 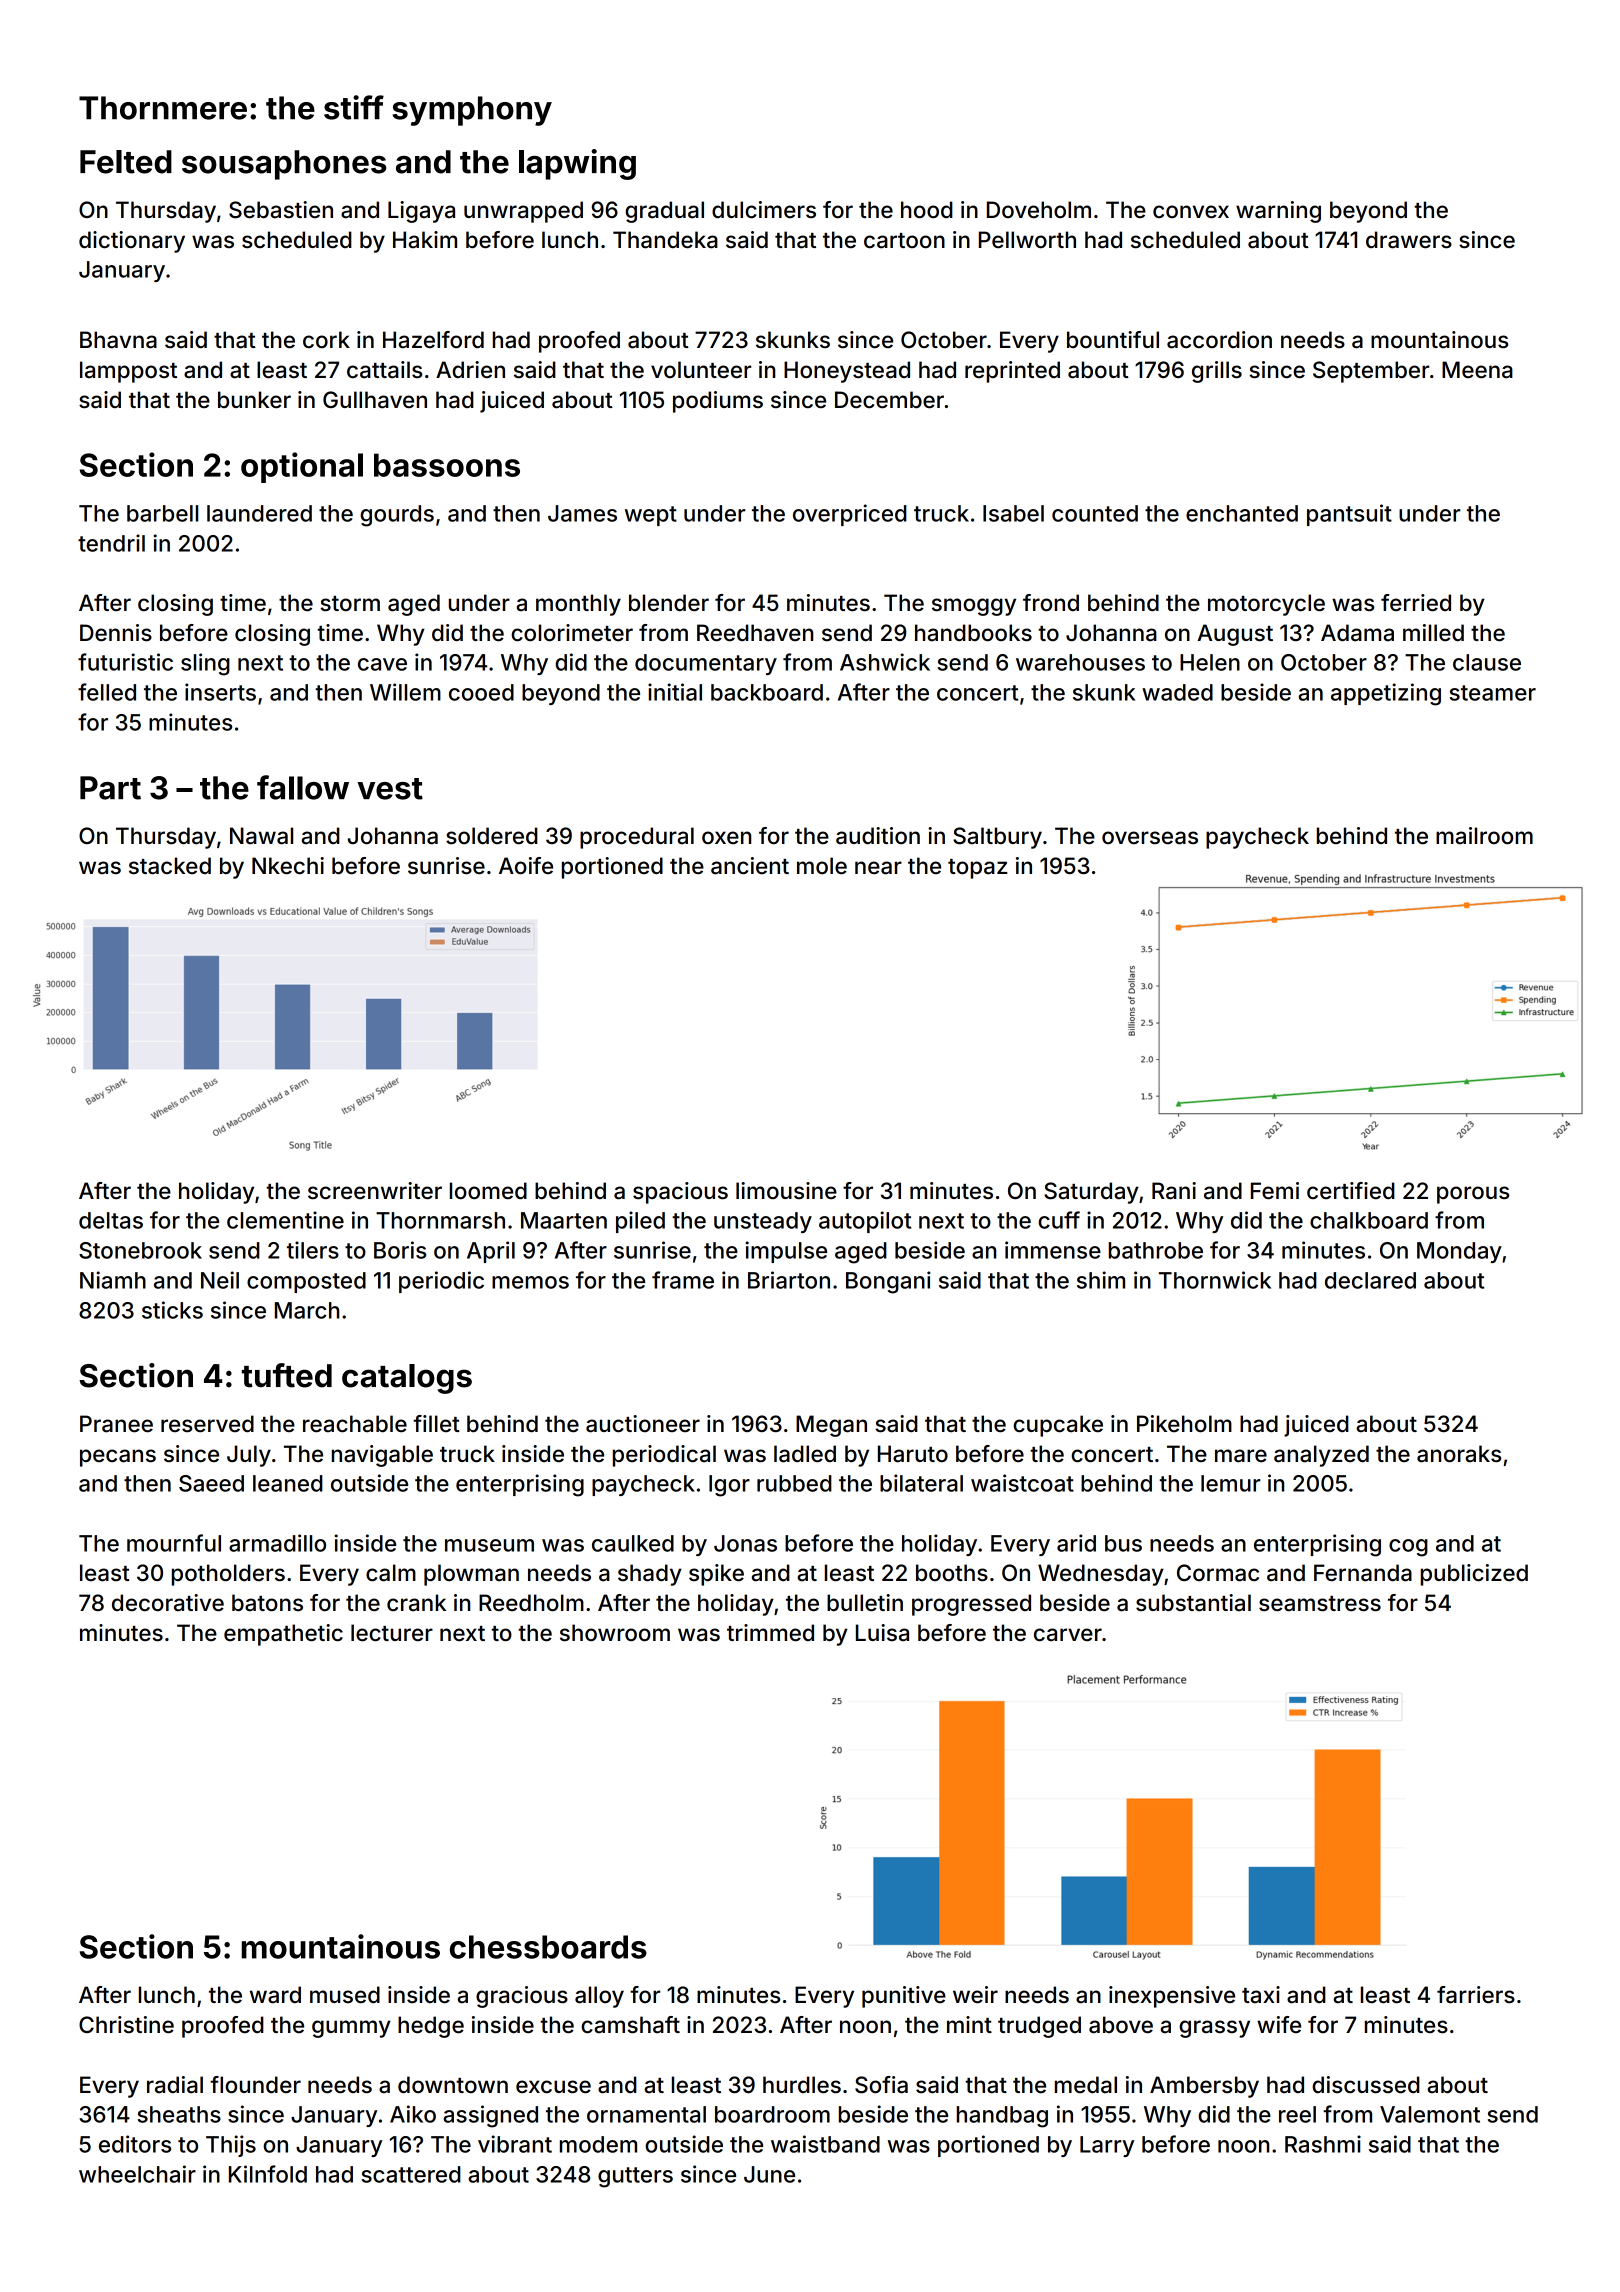 What do you see at coordinates (1076, 1543) in the image?
I see `arid` at bounding box center [1076, 1543].
